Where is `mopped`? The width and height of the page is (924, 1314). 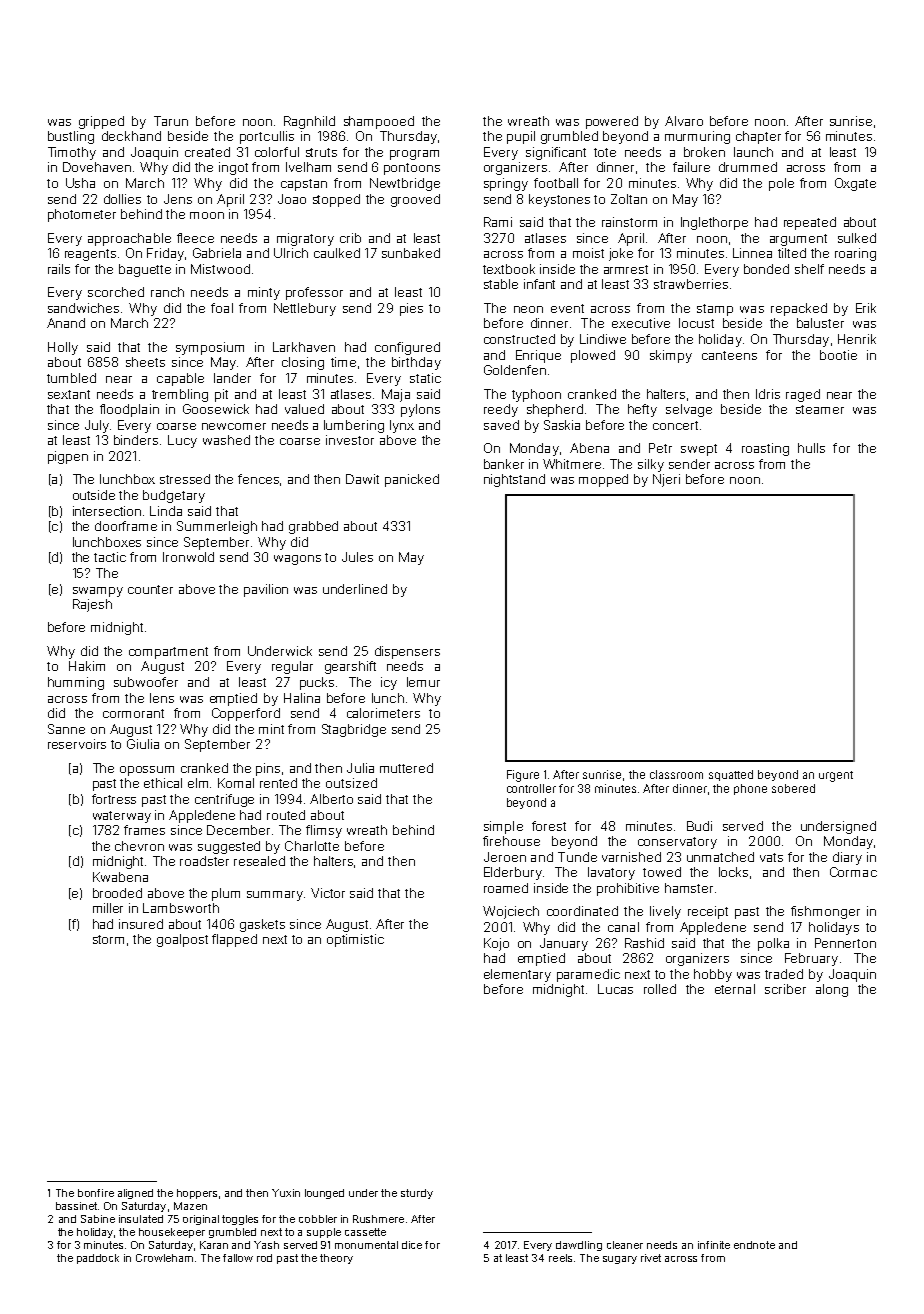 mopped is located at coordinates (603, 480).
